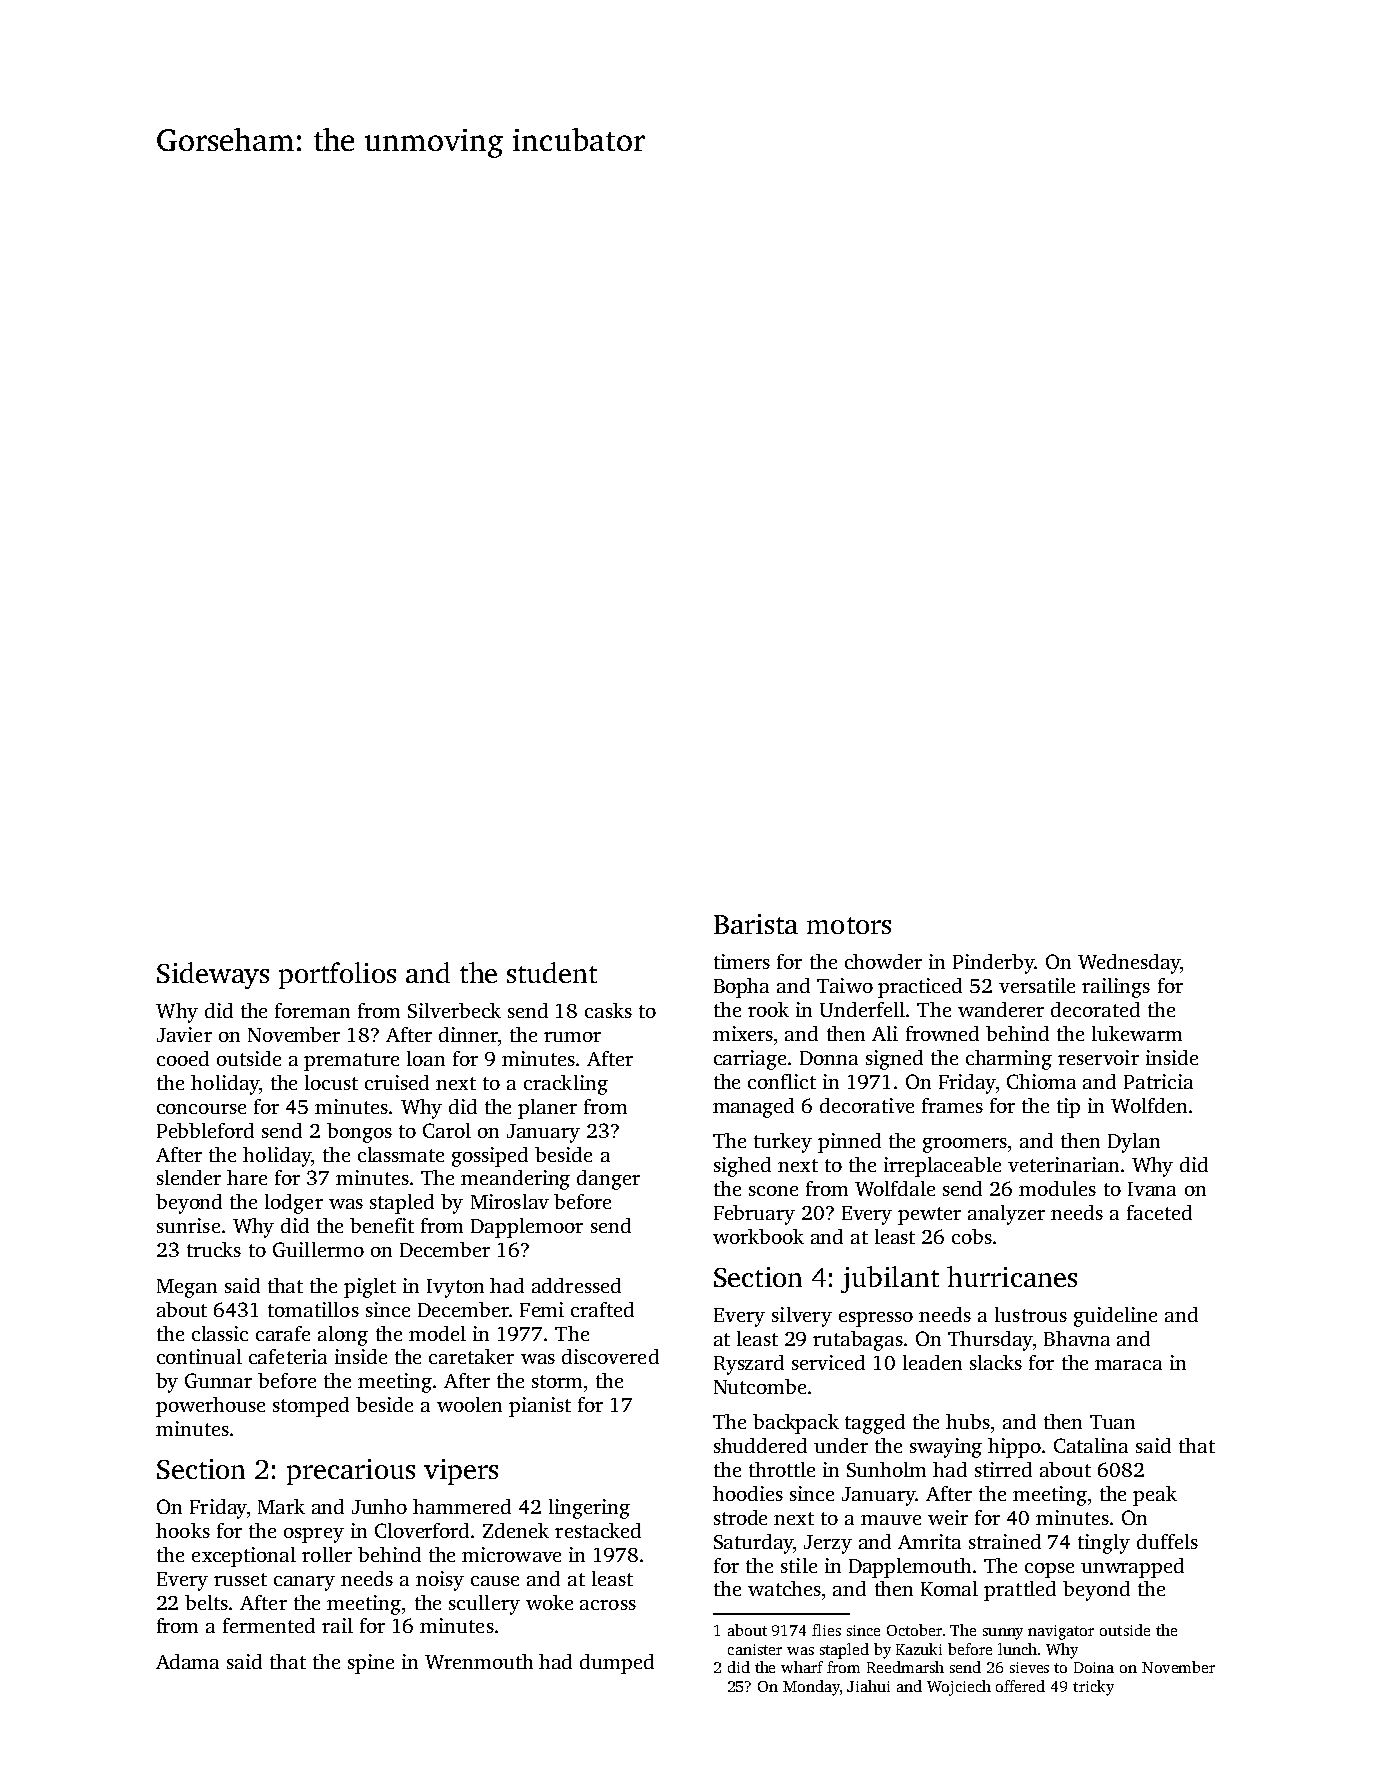 This document has height=1777, width=1373. Describe the element at coordinates (370, 1288) in the document. I see `piglet` at that location.
